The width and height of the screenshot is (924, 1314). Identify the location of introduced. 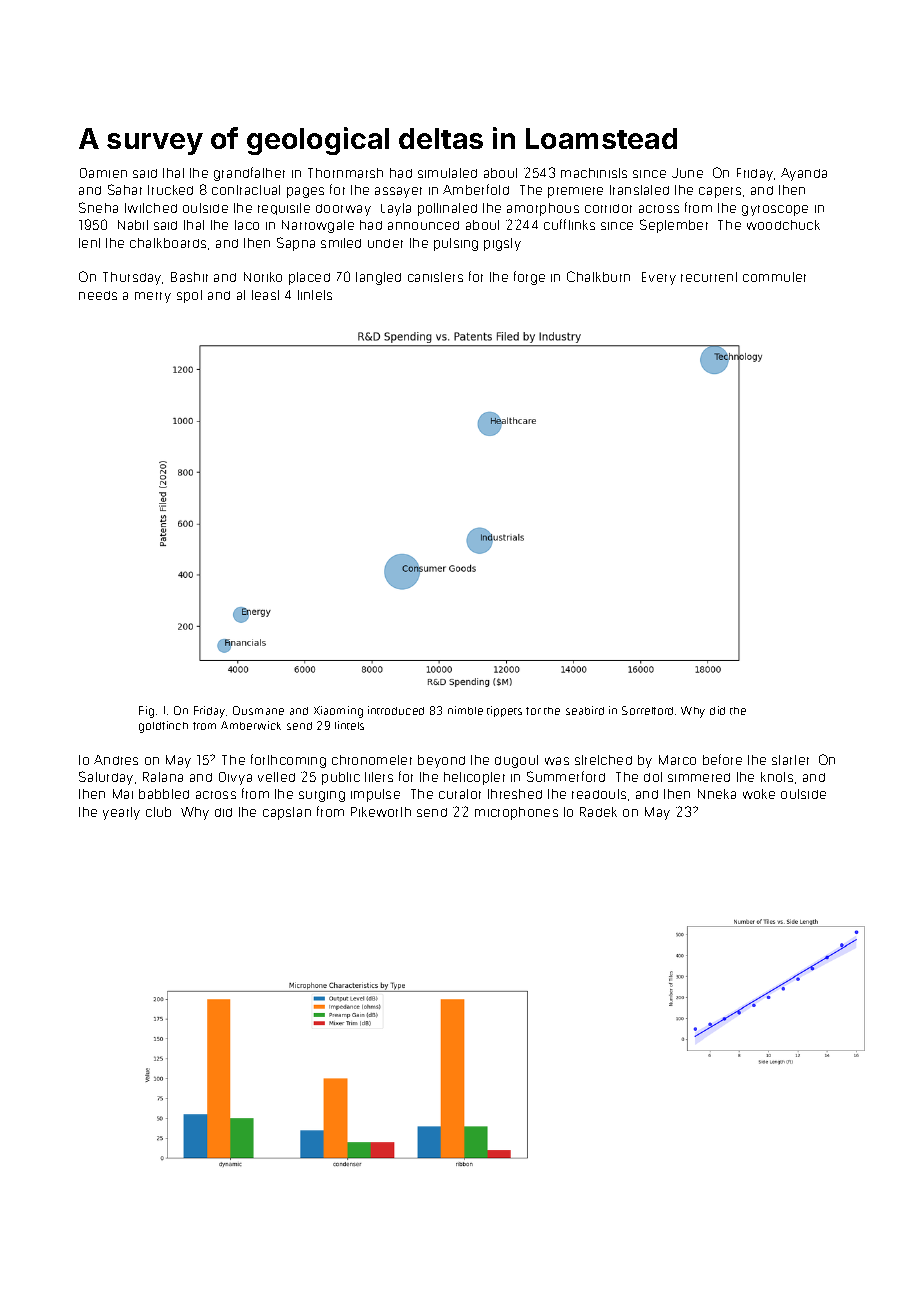
(396, 710).
